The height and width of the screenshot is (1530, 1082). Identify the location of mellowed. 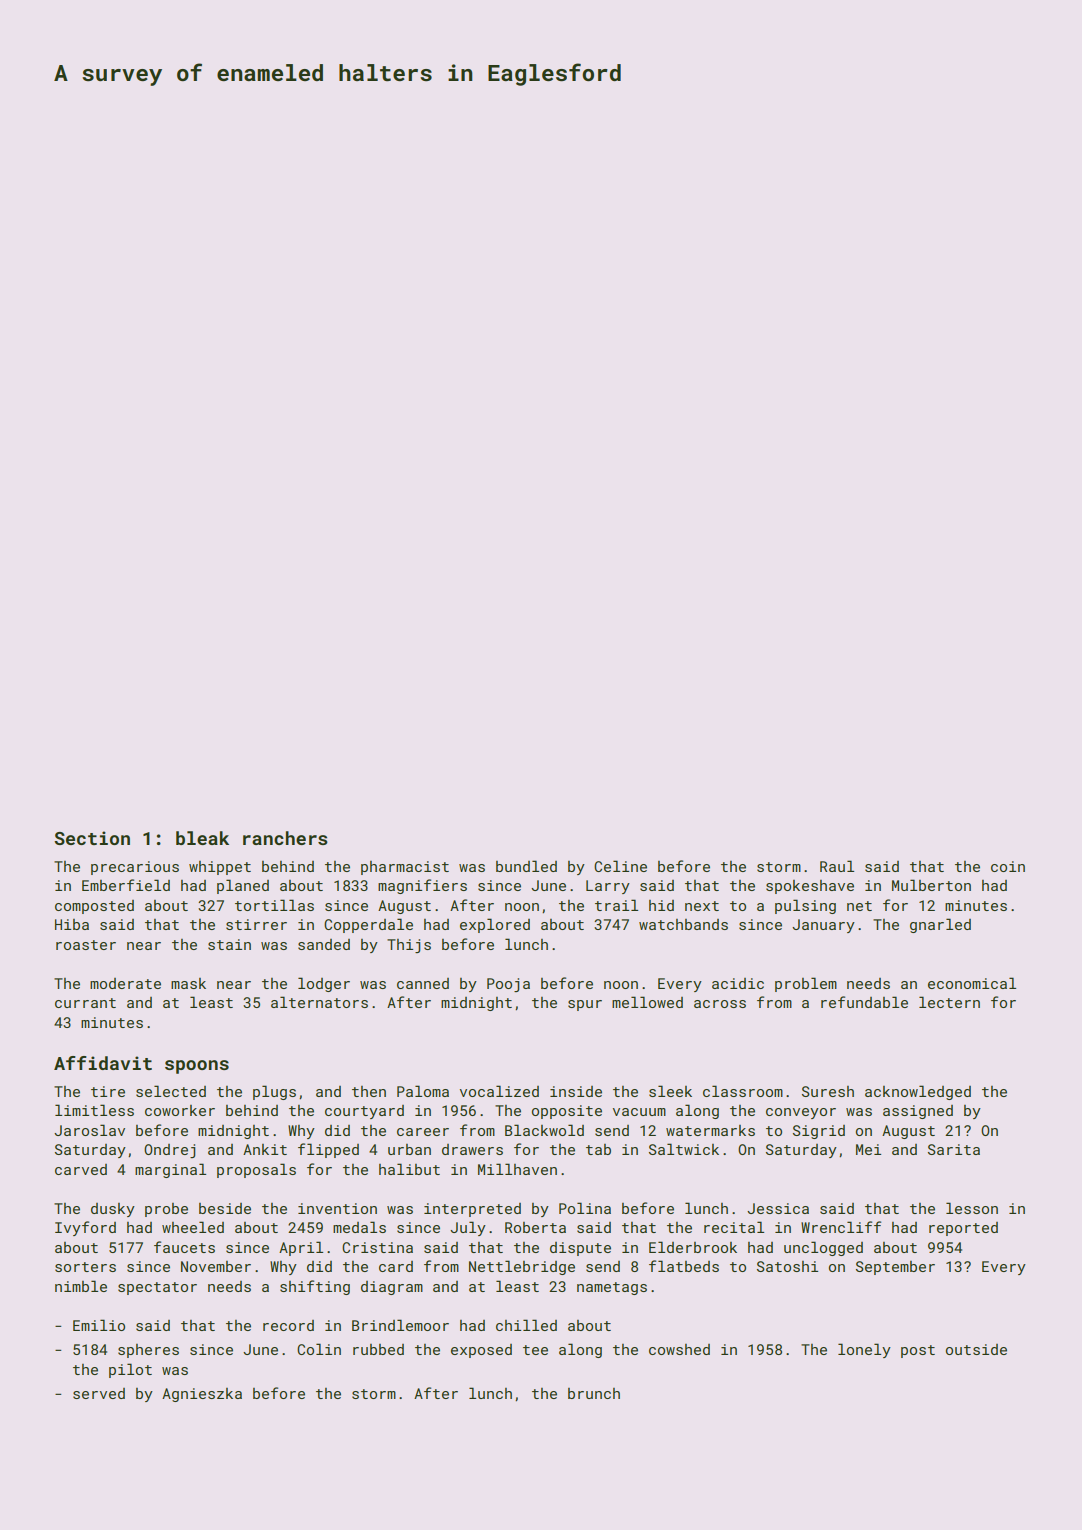
(647, 1002).
